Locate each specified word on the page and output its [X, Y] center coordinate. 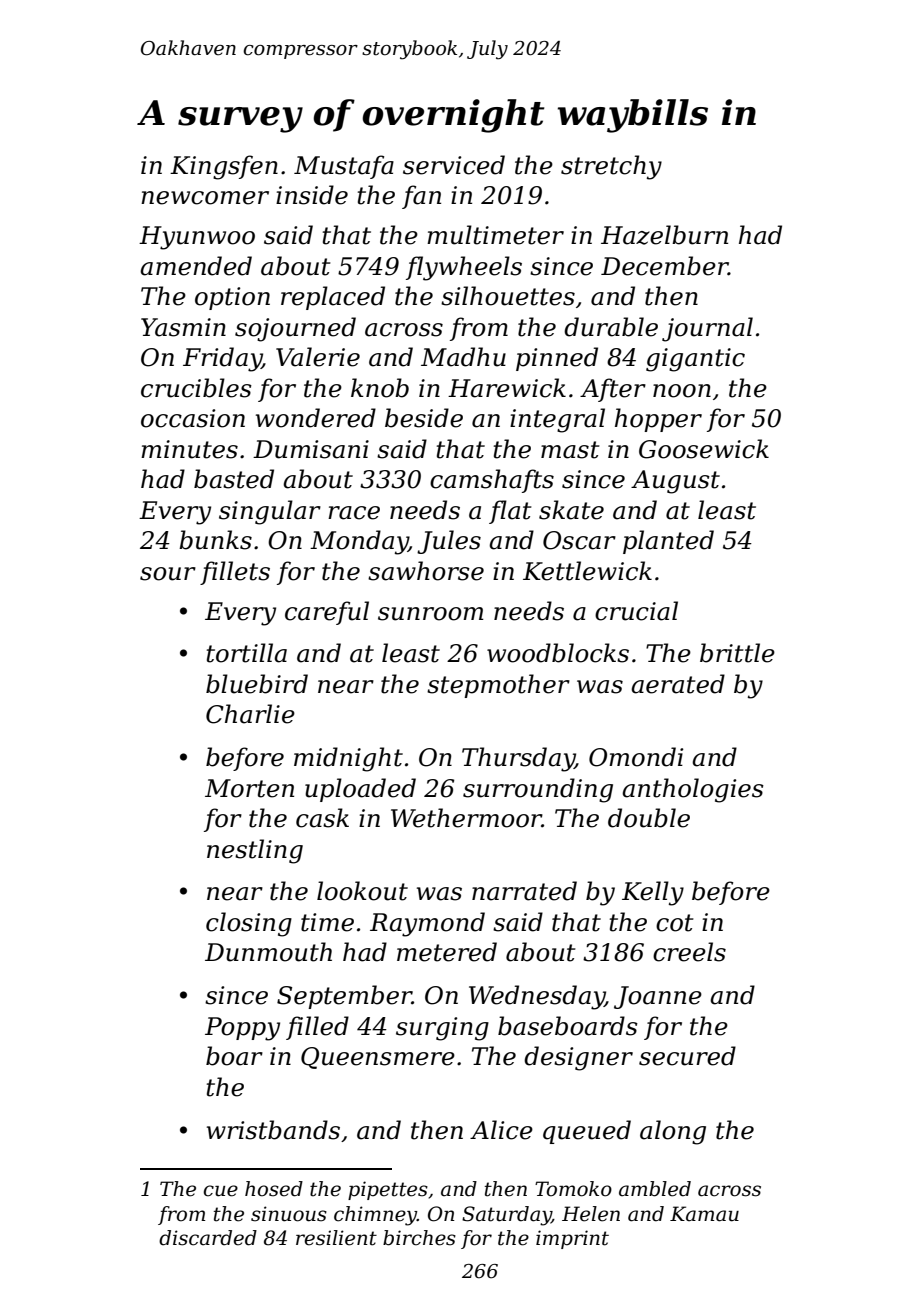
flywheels [464, 268]
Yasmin [183, 327]
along [673, 1132]
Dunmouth [268, 952]
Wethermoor [466, 818]
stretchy [611, 167]
